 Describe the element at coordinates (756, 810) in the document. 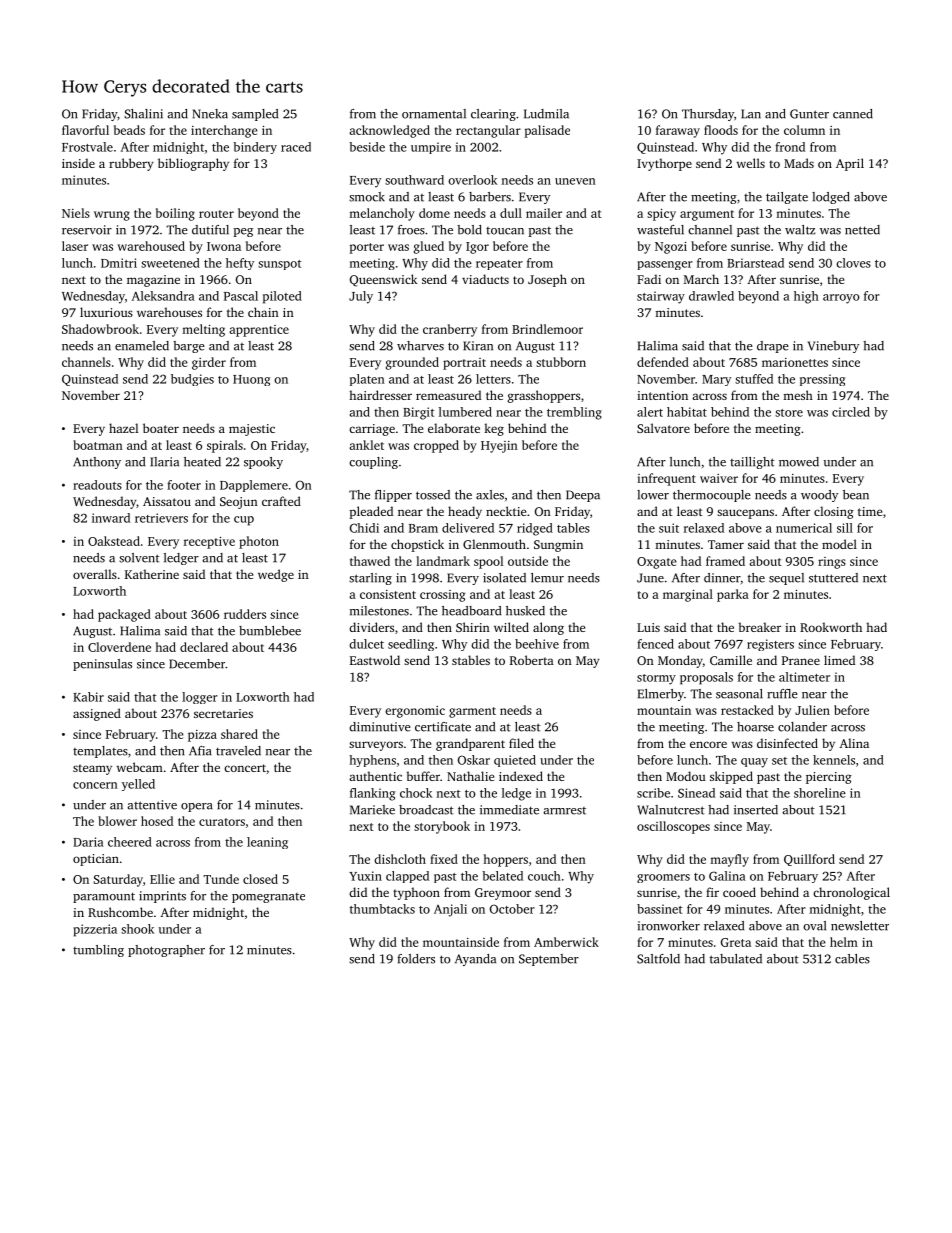

I see `inserted` at that location.
